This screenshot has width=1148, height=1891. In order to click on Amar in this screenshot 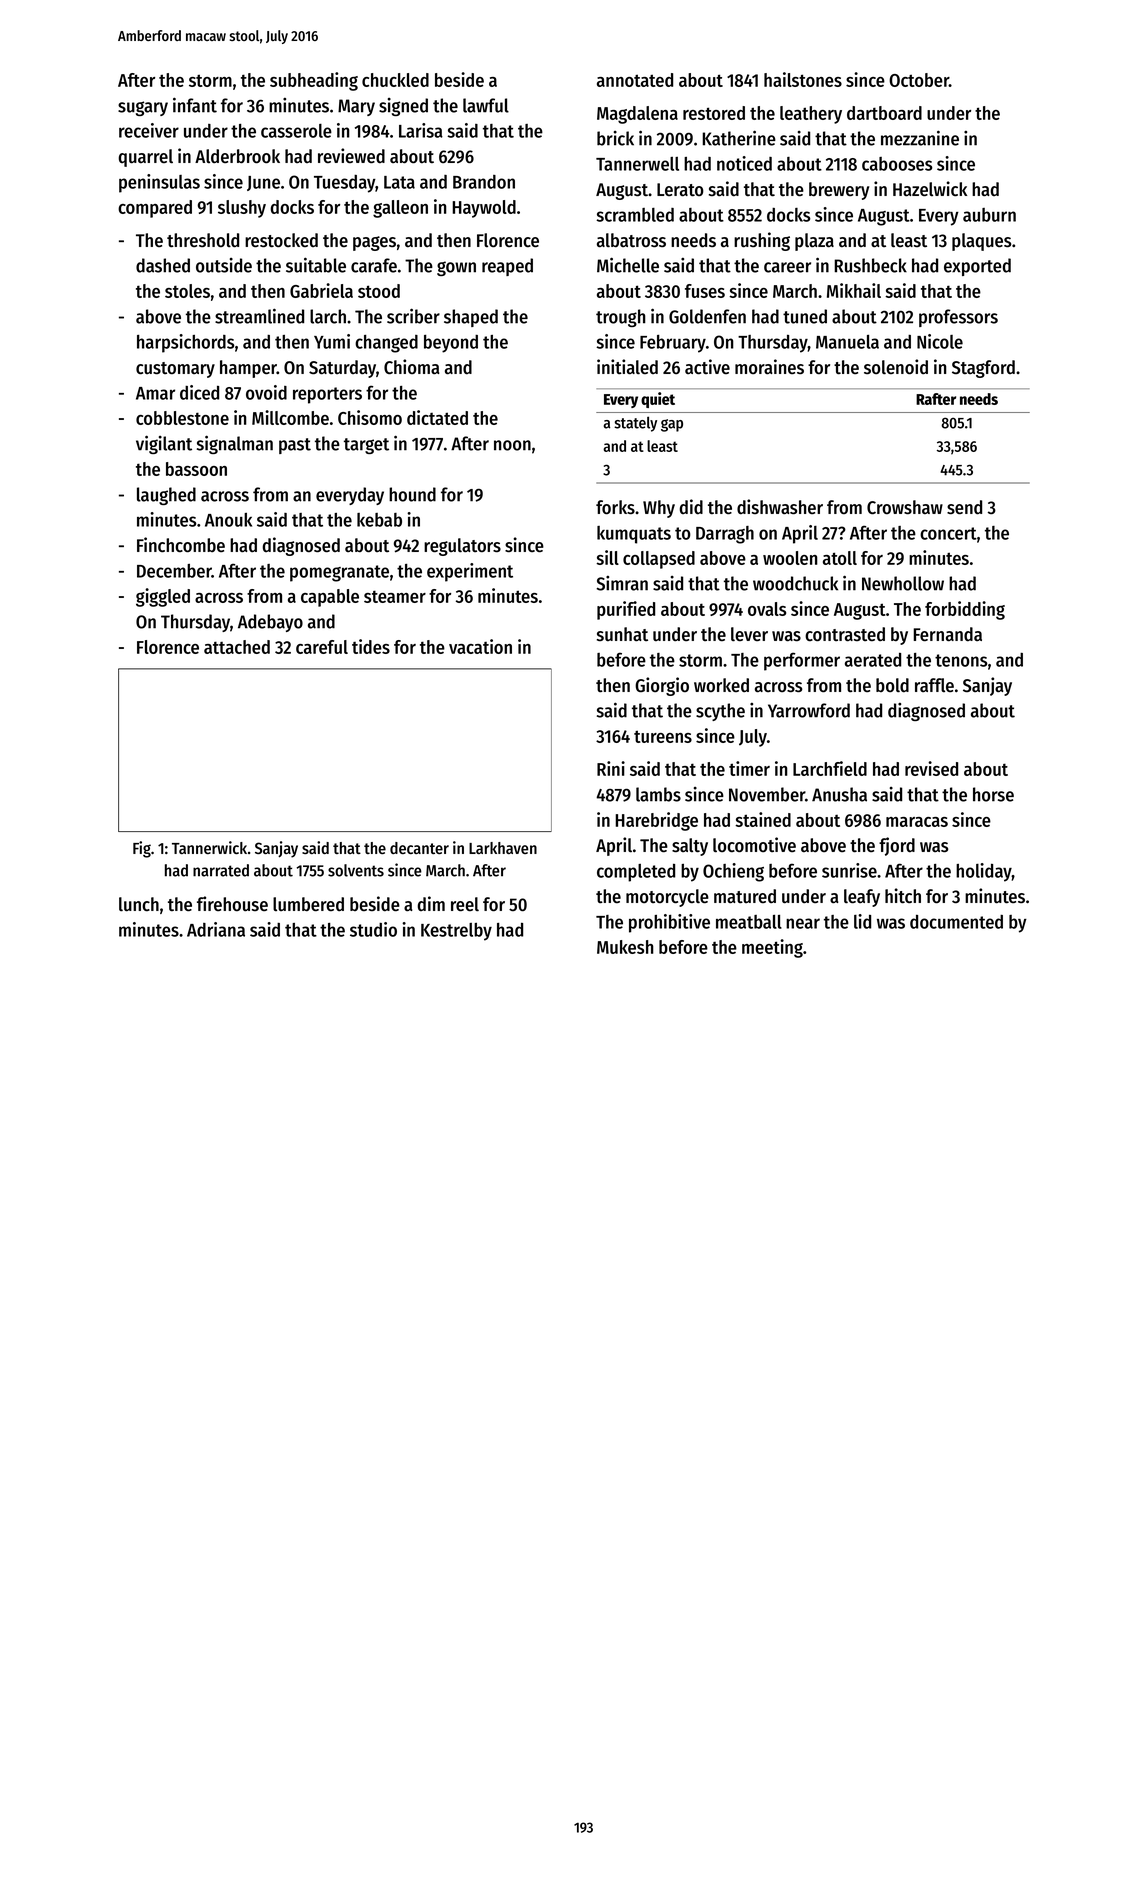, I will do `click(155, 393)`.
